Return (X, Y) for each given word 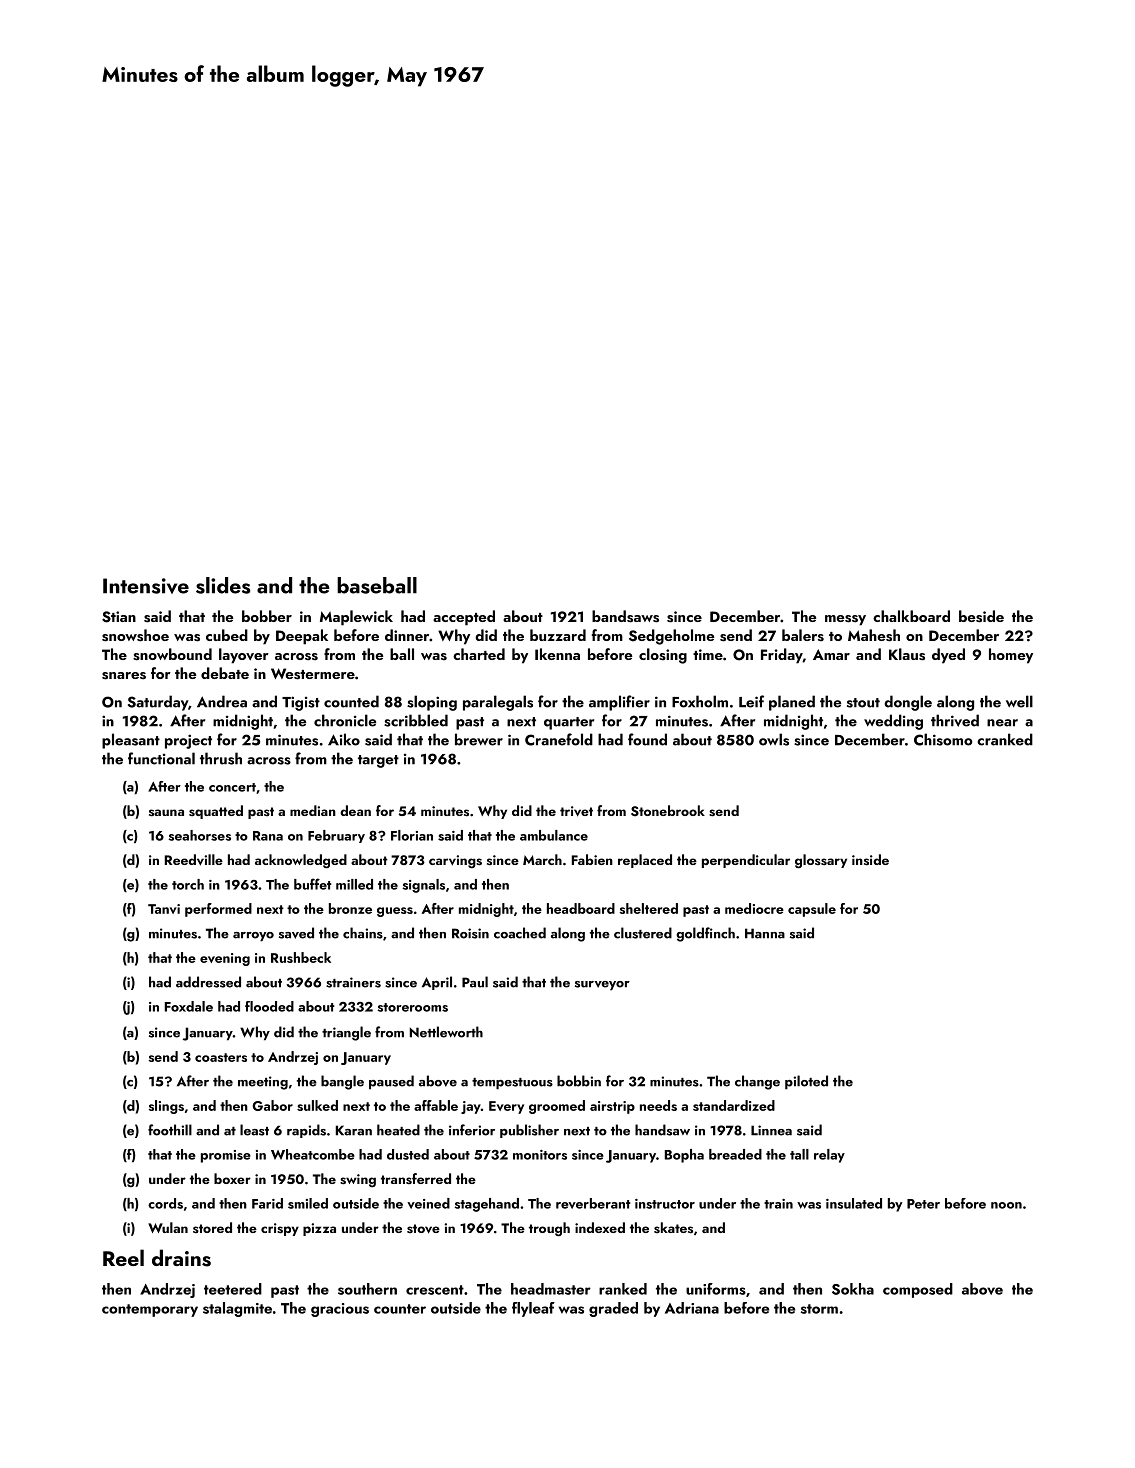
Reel (123, 1257)
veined (428, 1203)
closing (663, 656)
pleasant (131, 741)
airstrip (612, 1107)
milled (354, 884)
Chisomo (943, 739)
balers (803, 635)
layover (244, 656)
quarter (569, 723)
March (542, 859)
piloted (806, 1082)
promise (226, 1156)
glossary (821, 861)
